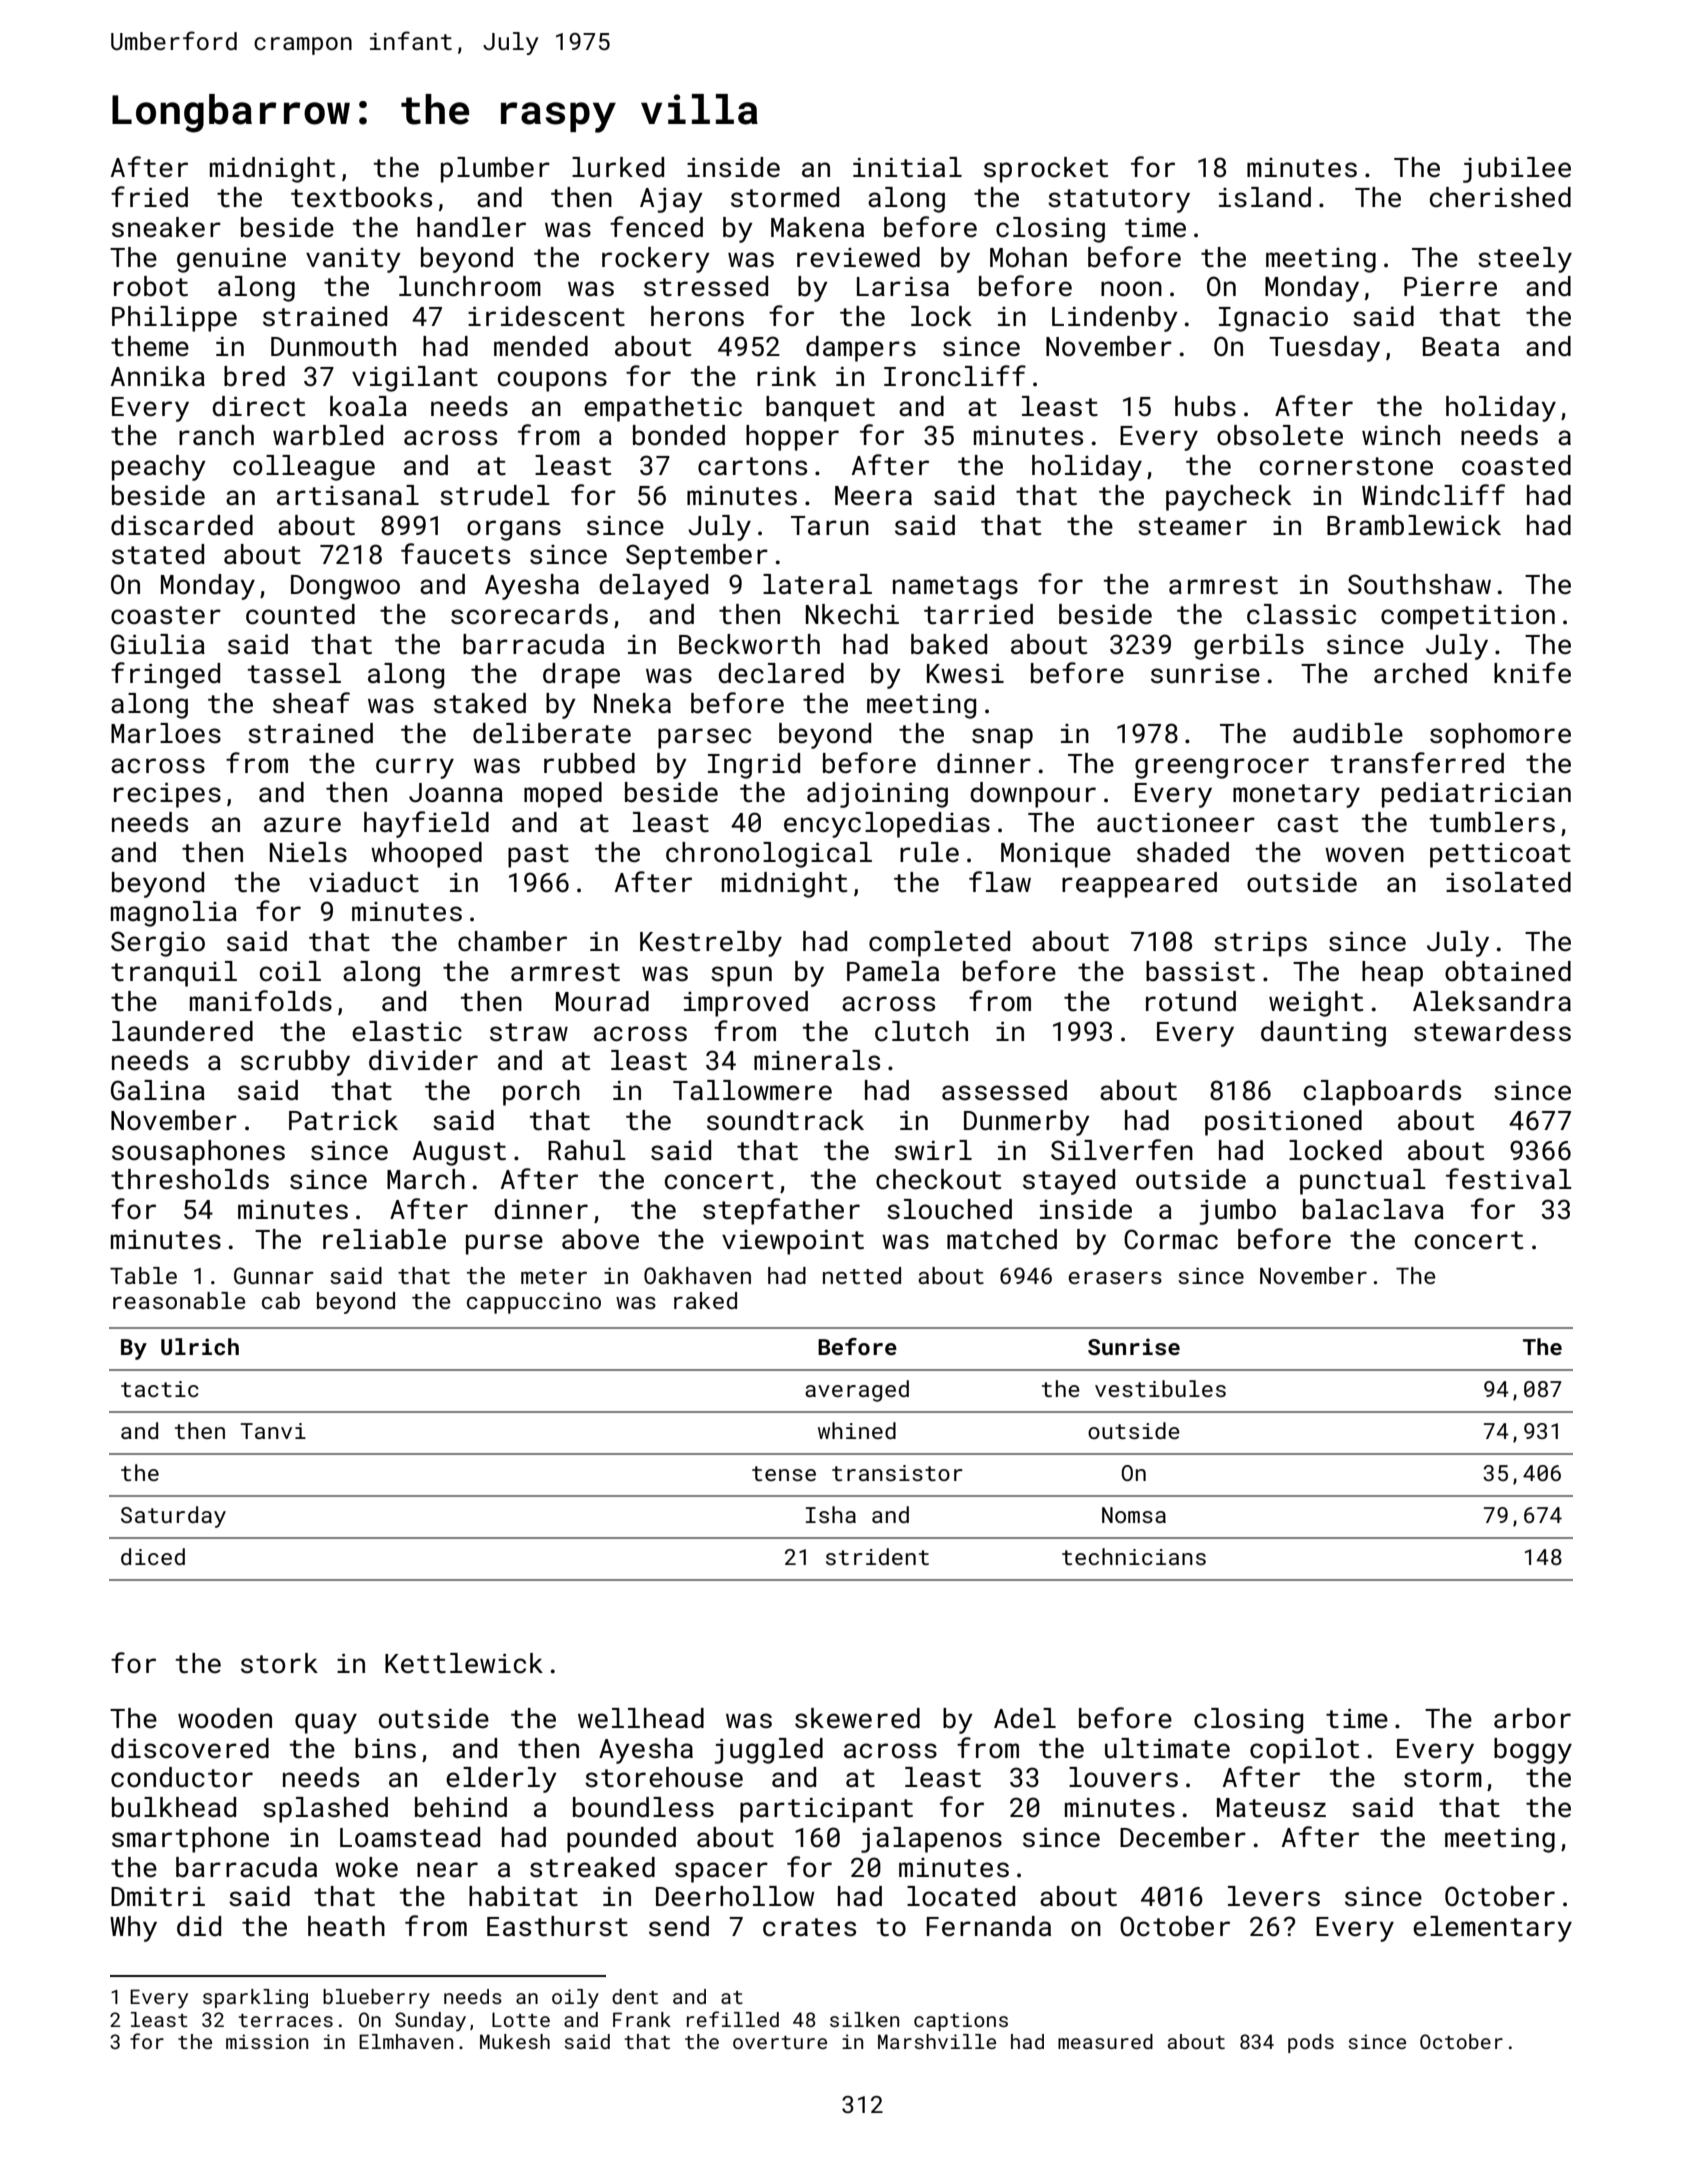  What do you see at coordinates (784, 1473) in the document?
I see `tense` at bounding box center [784, 1473].
